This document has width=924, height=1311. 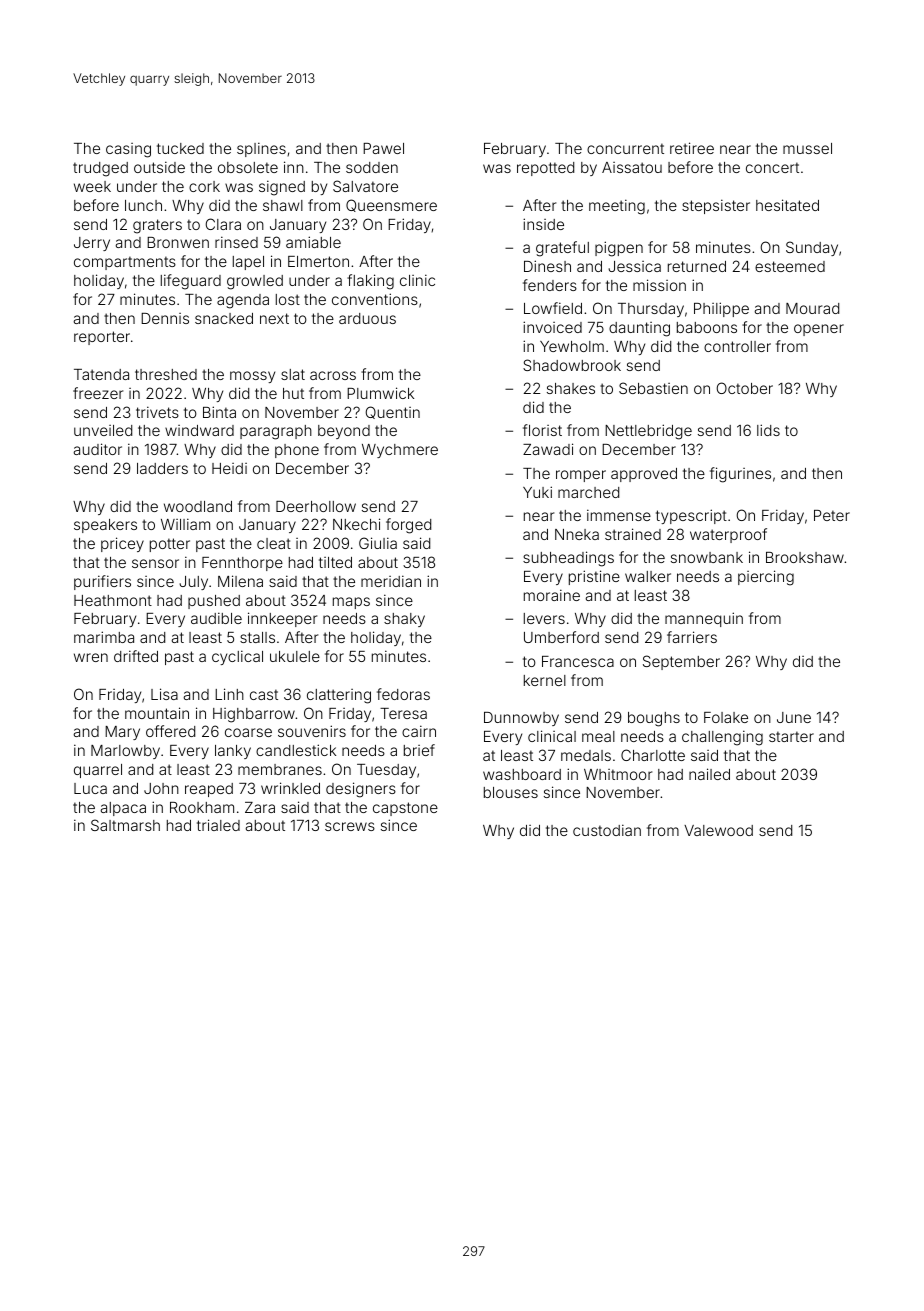 What do you see at coordinates (261, 149) in the document?
I see `splines` at bounding box center [261, 149].
